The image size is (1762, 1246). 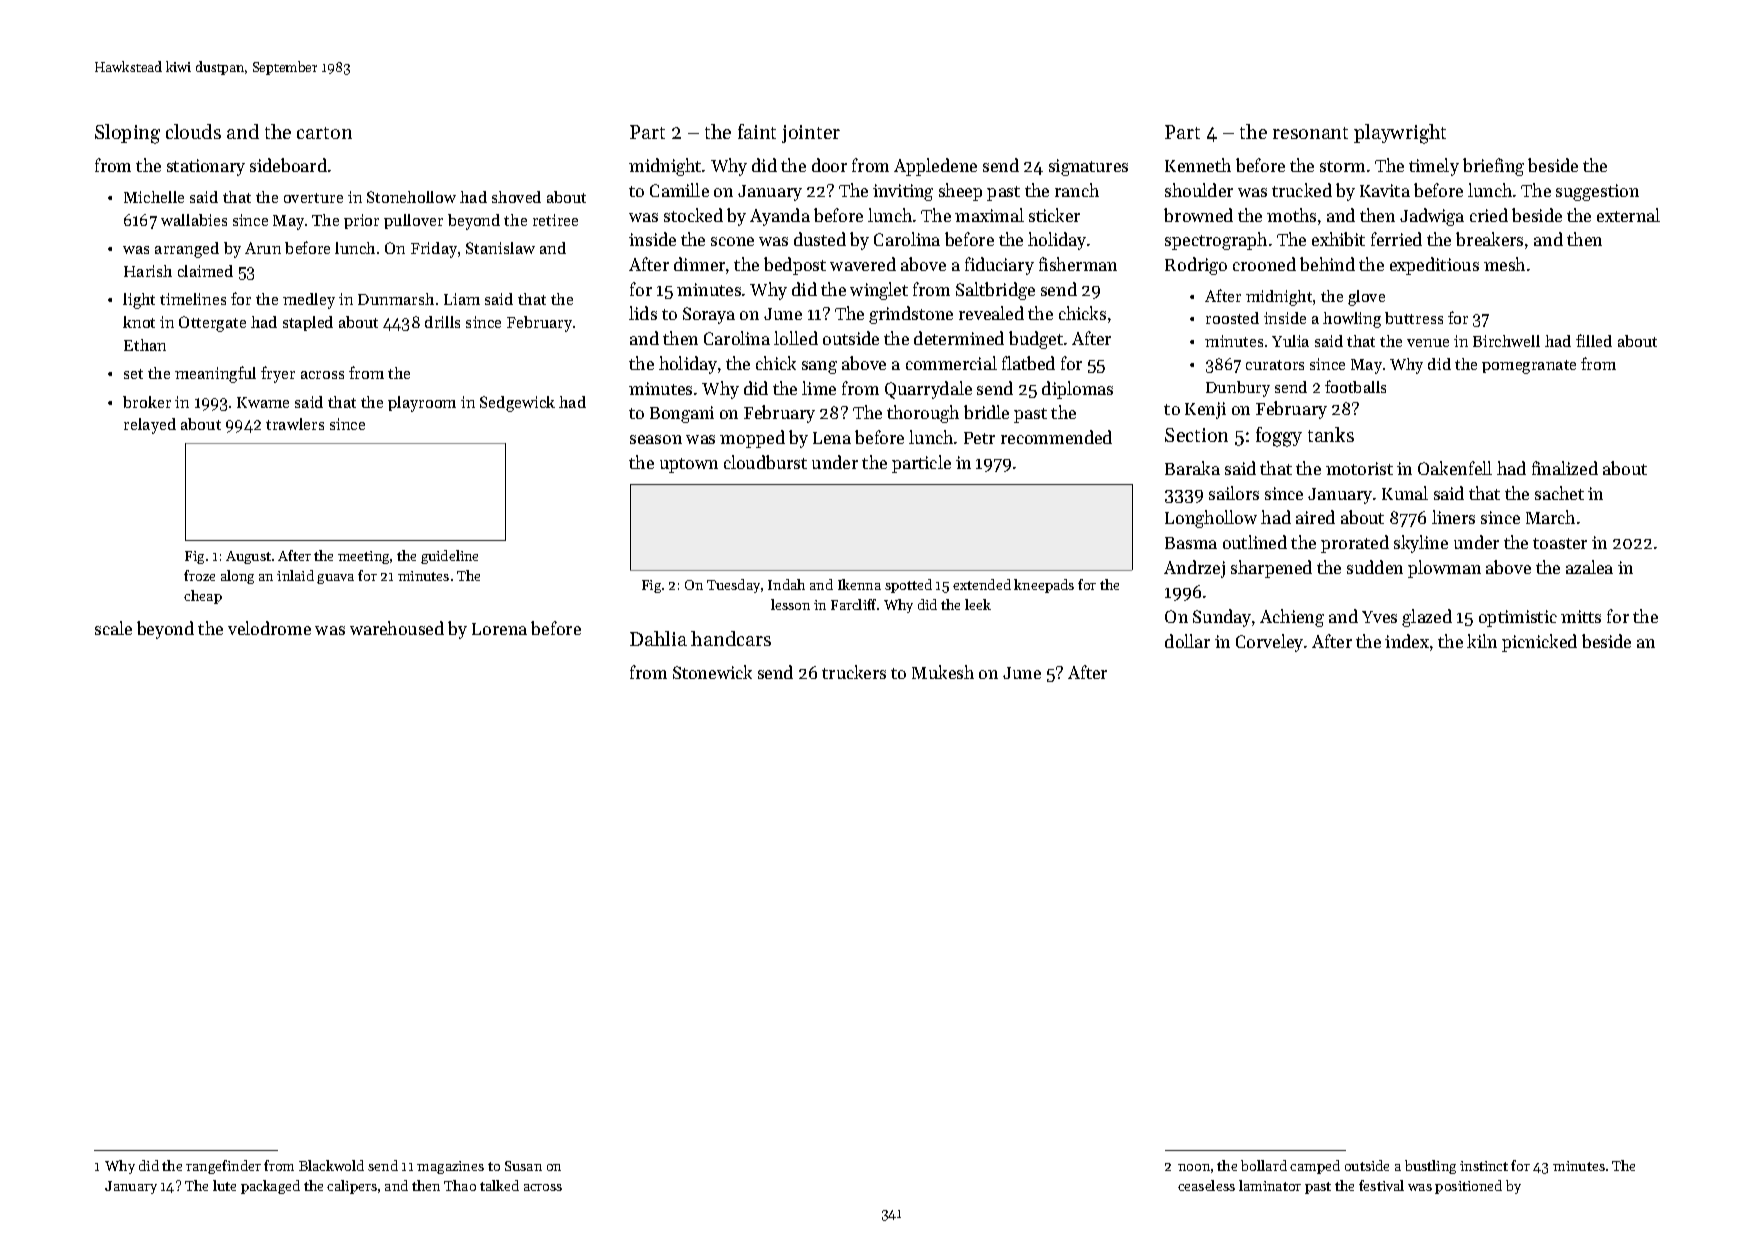 What do you see at coordinates (1194, 1167) in the screenshot?
I see `noon` at bounding box center [1194, 1167].
